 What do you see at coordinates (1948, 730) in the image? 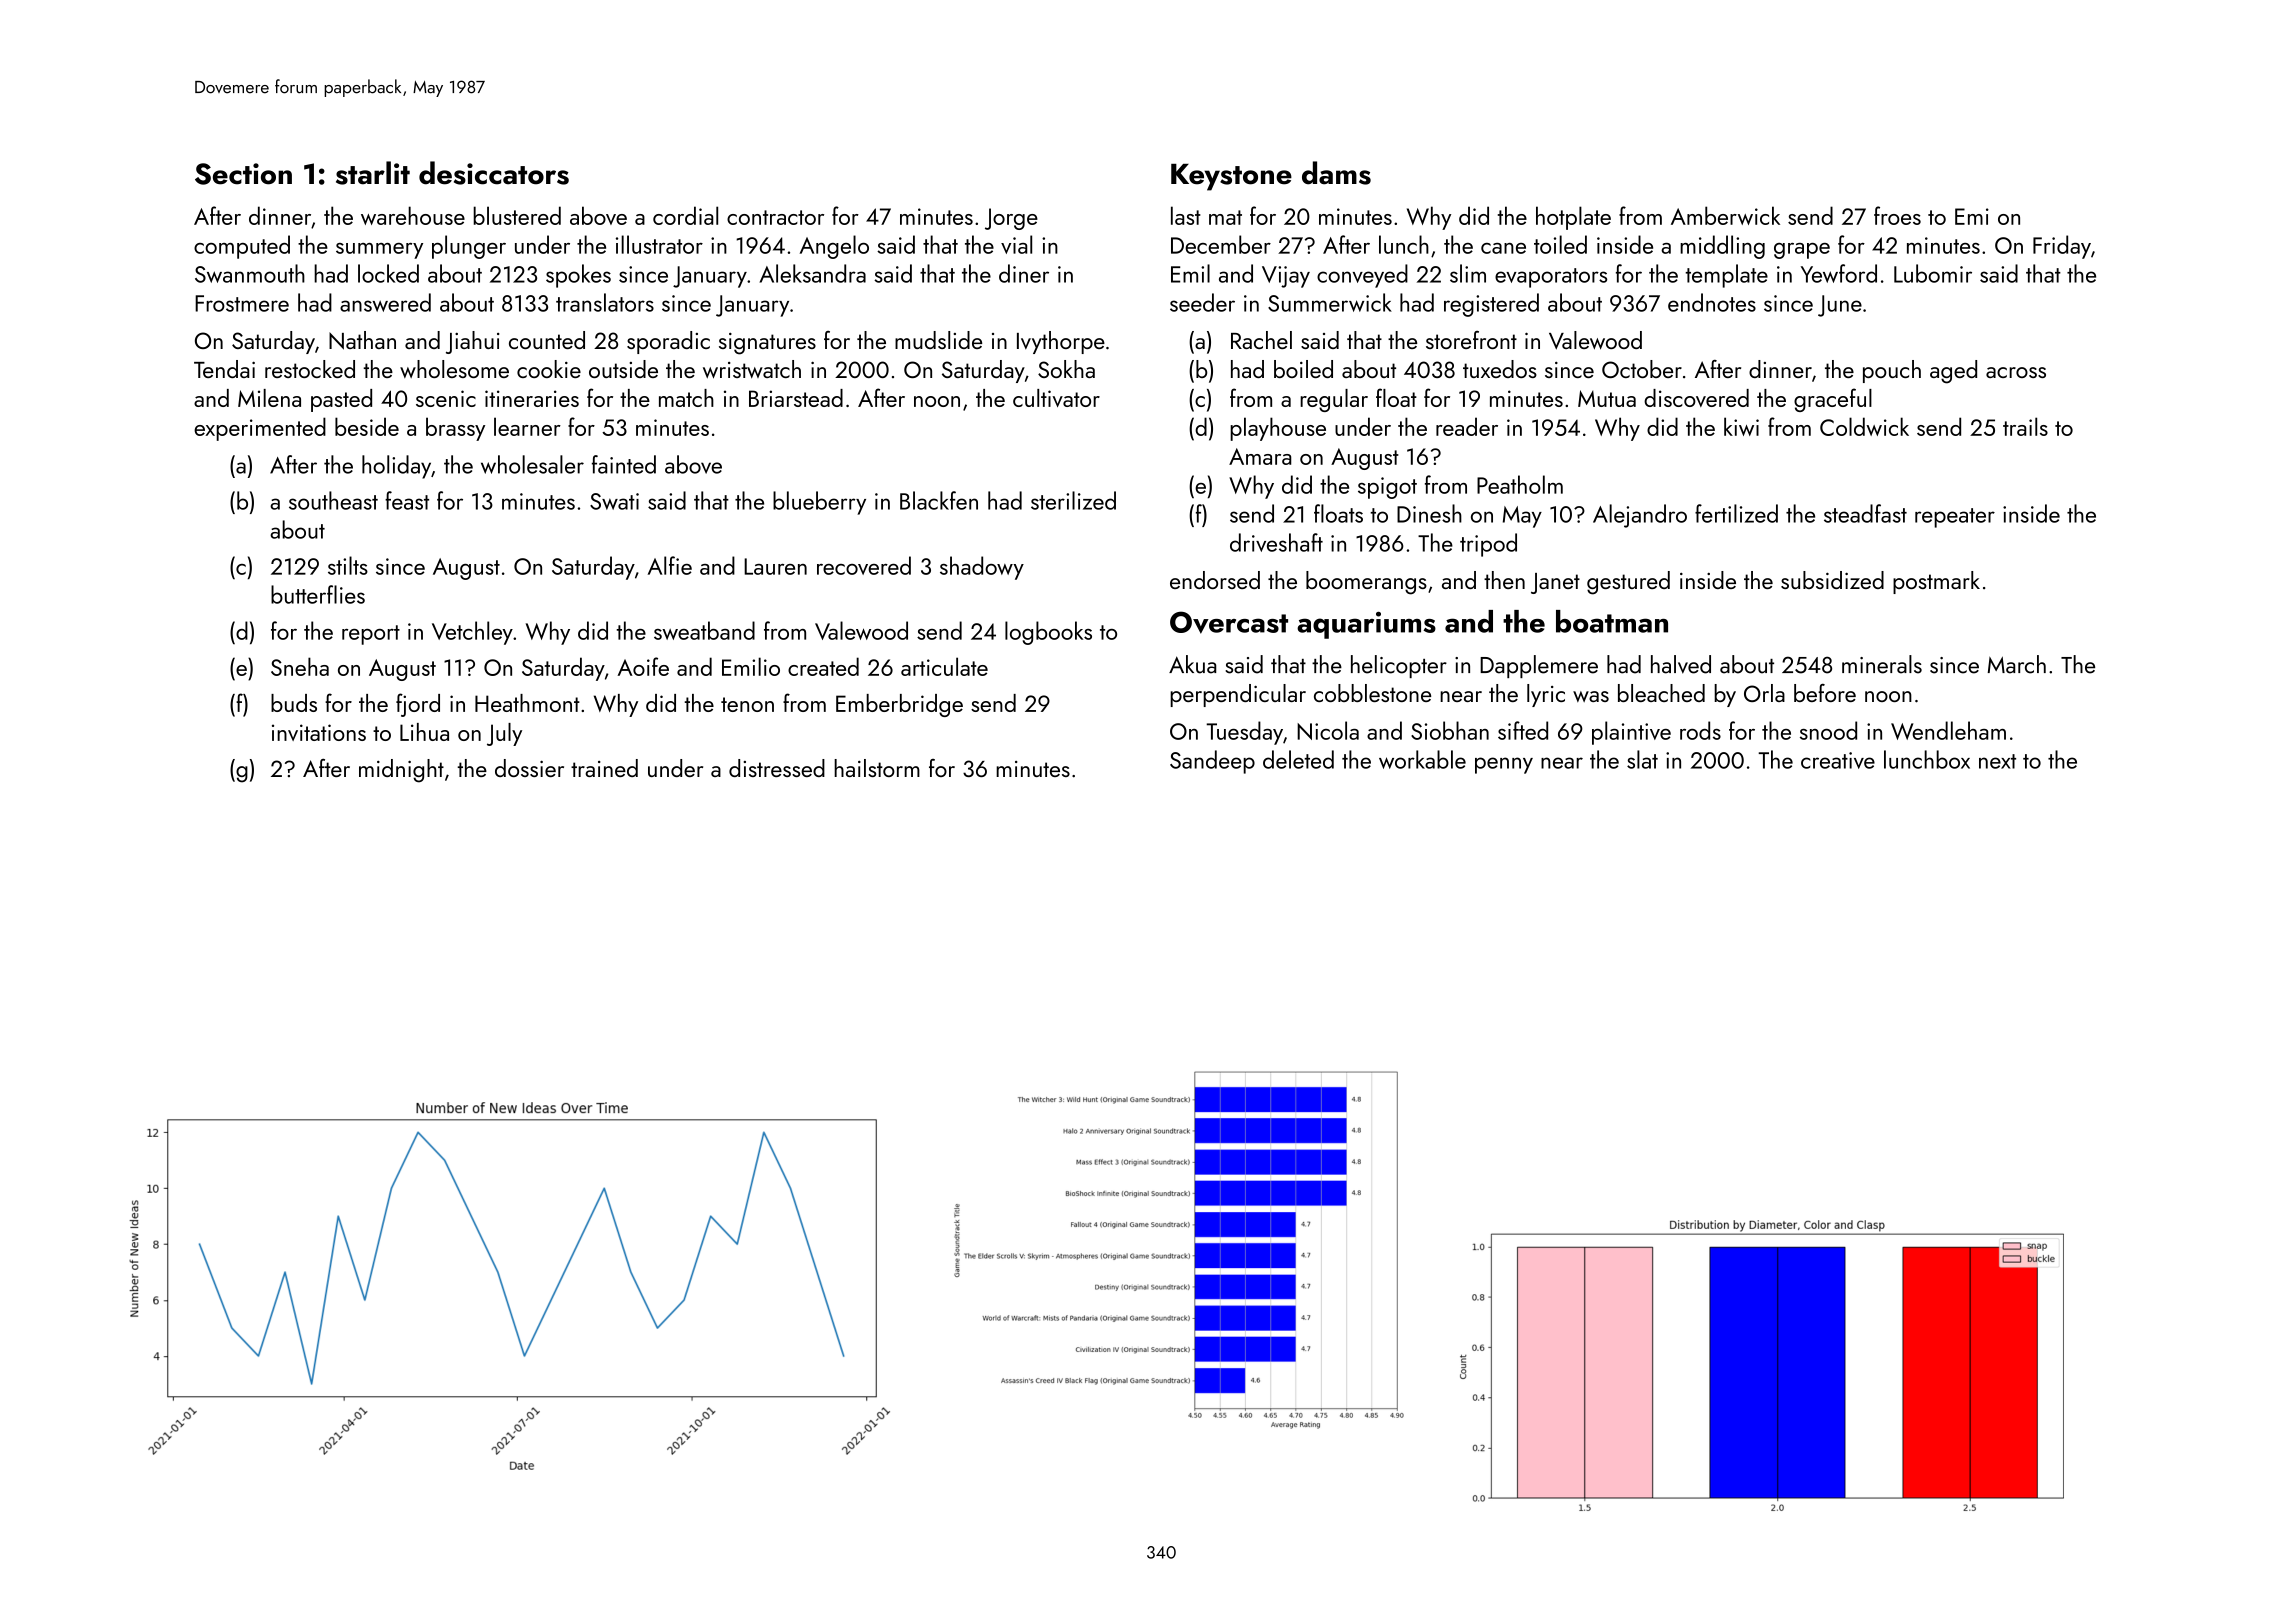
I see `Wendleham` at bounding box center [1948, 730].
